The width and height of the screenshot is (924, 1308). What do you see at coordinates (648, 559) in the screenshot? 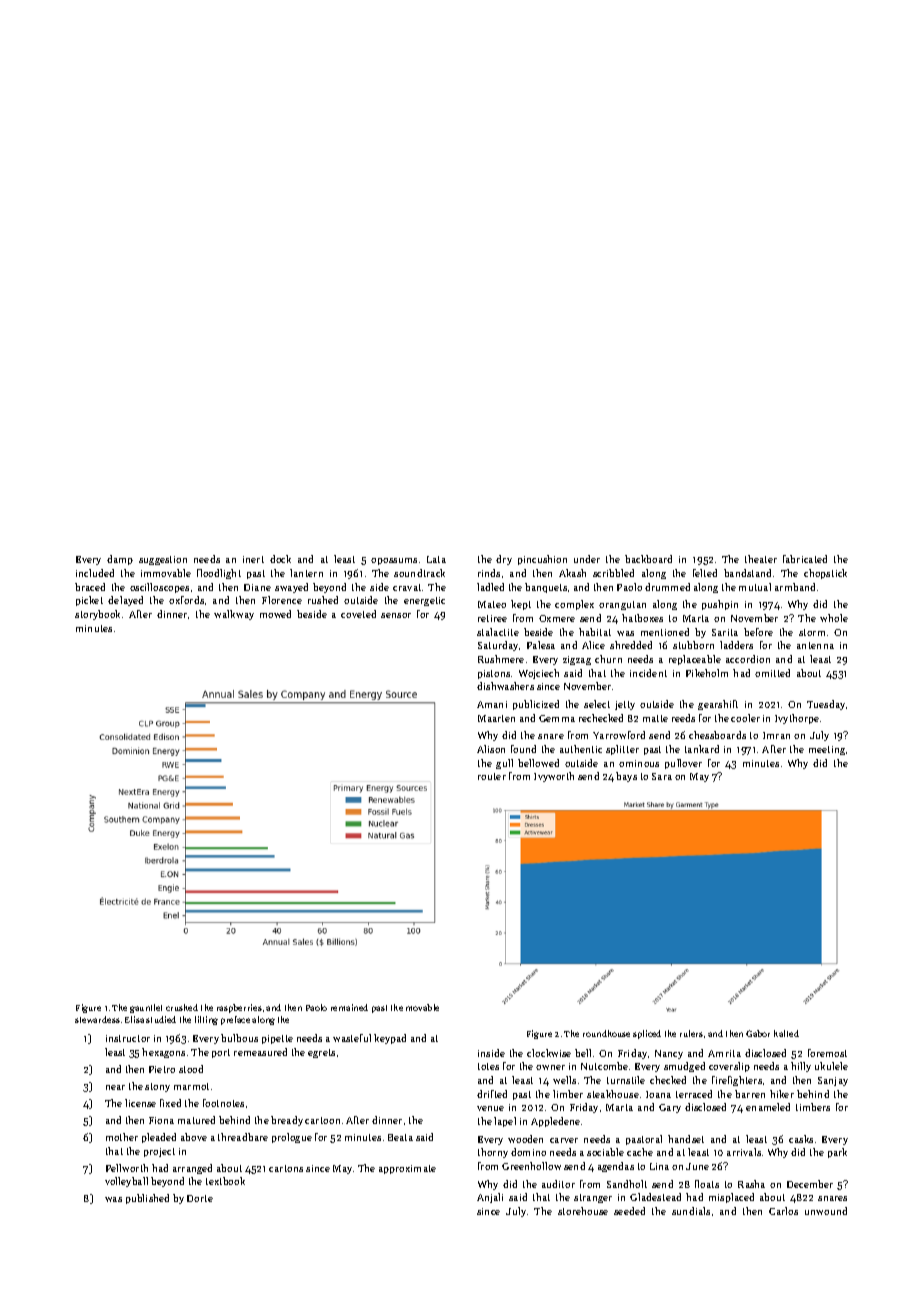
I see `backboard` at bounding box center [648, 559].
